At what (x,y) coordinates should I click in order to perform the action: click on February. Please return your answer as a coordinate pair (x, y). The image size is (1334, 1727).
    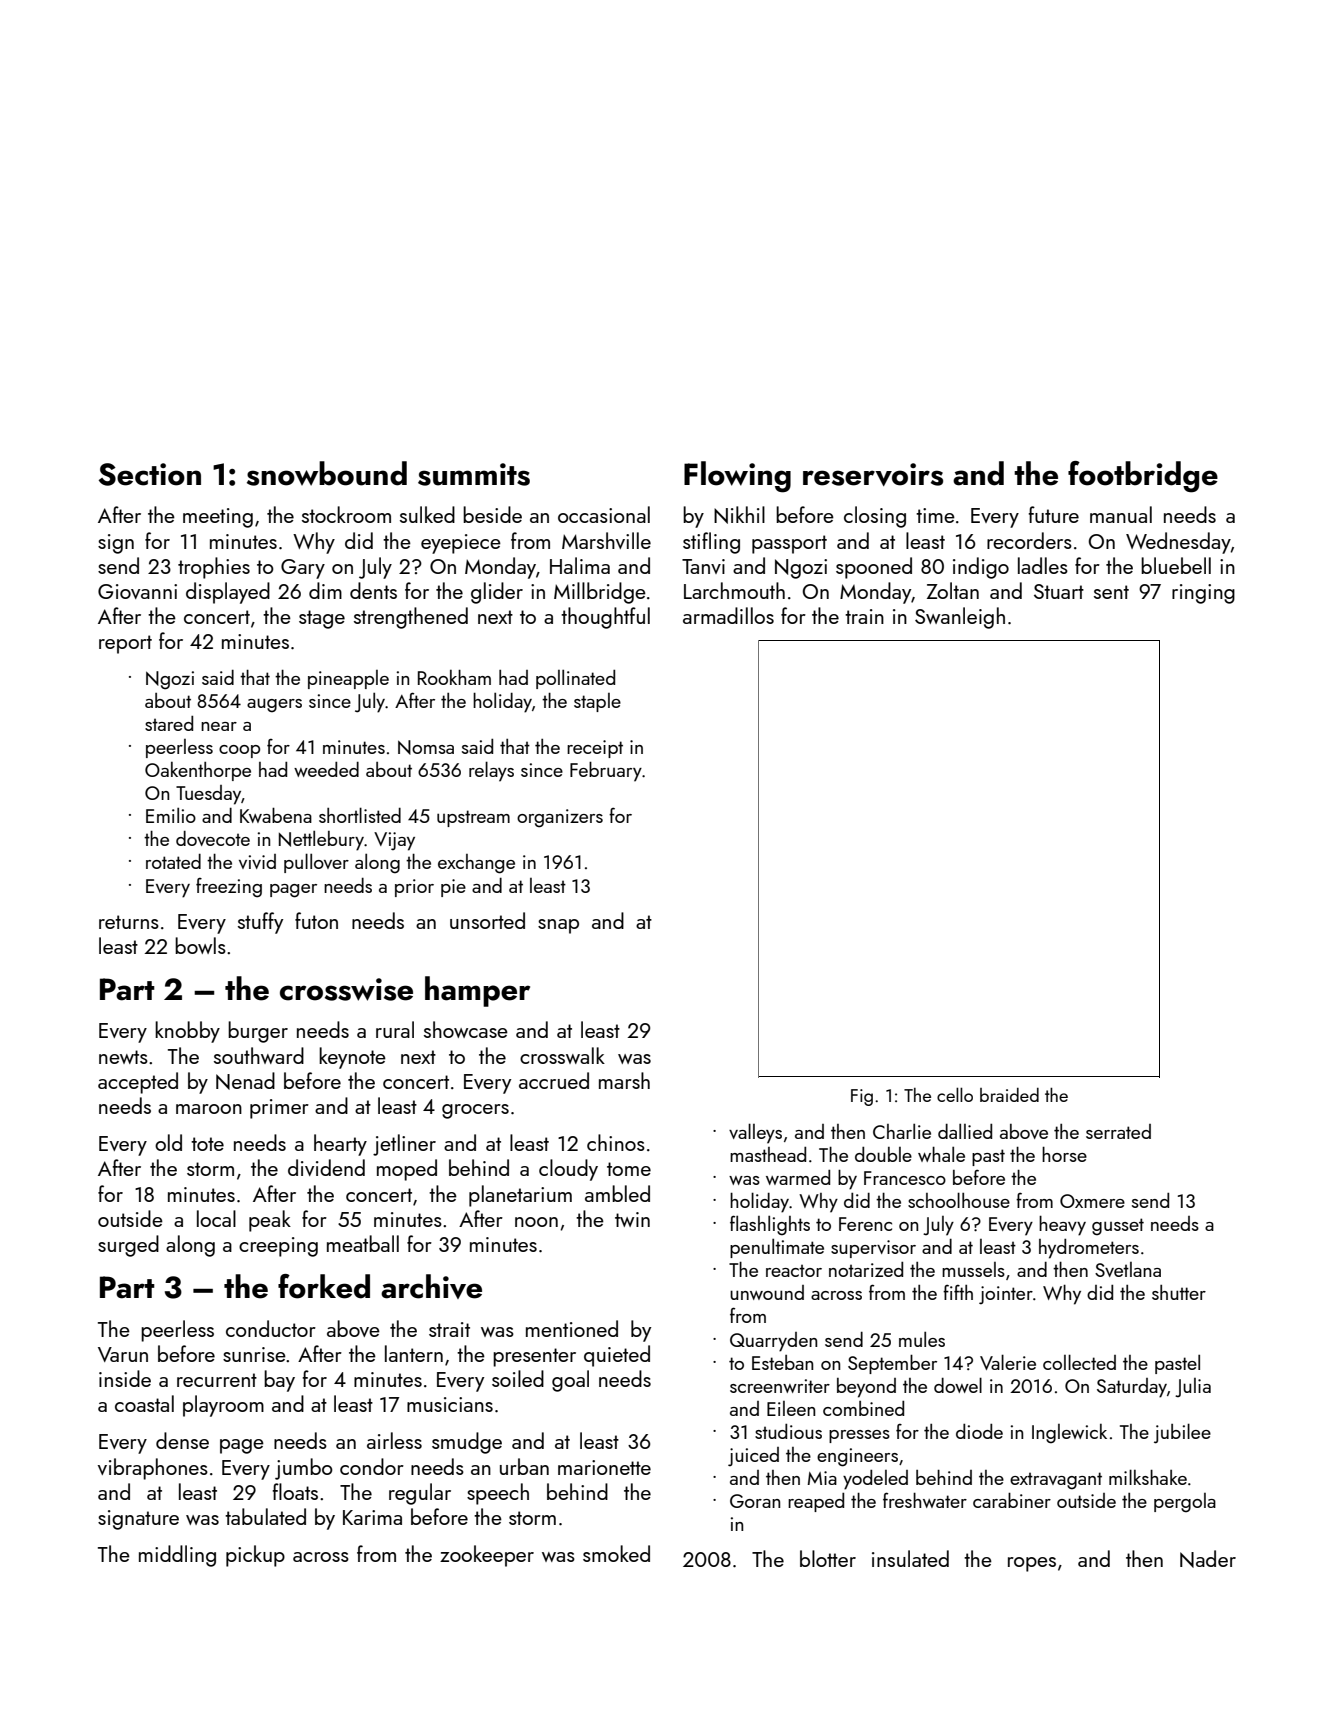
    Looking at the image, I should click on (606, 771).
